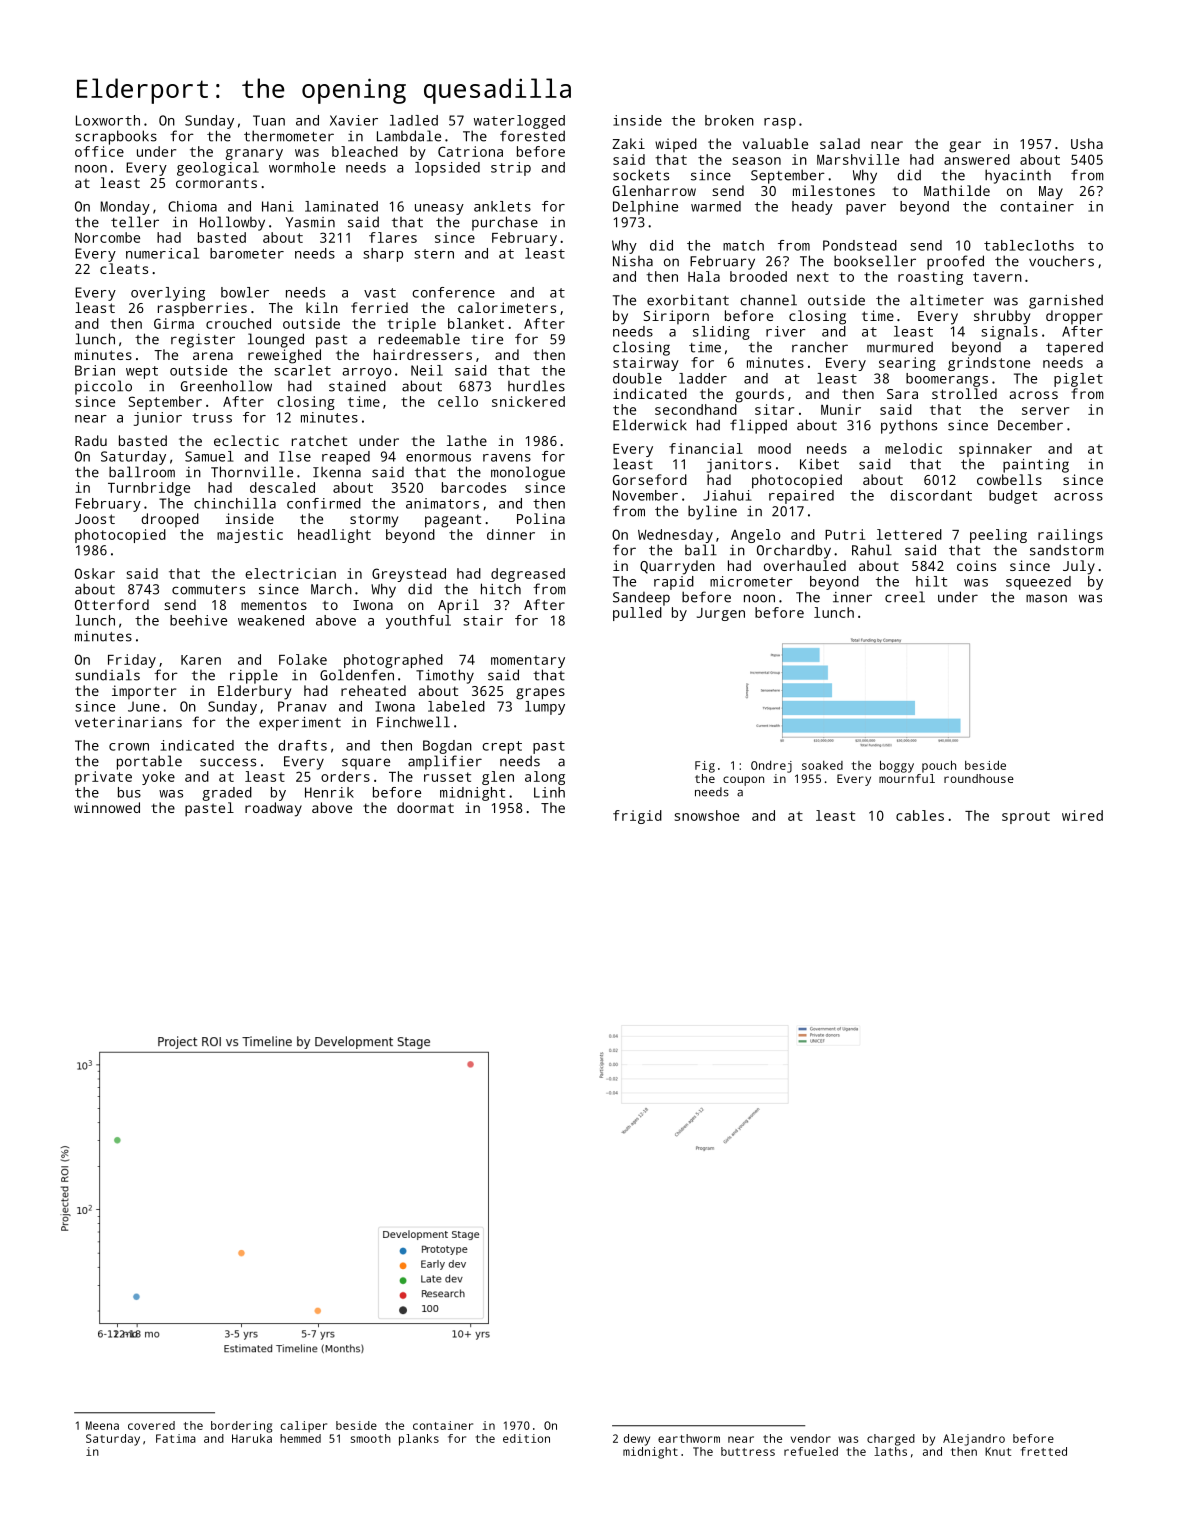  What do you see at coordinates (1044, 1451) in the screenshot?
I see `fretted` at bounding box center [1044, 1451].
